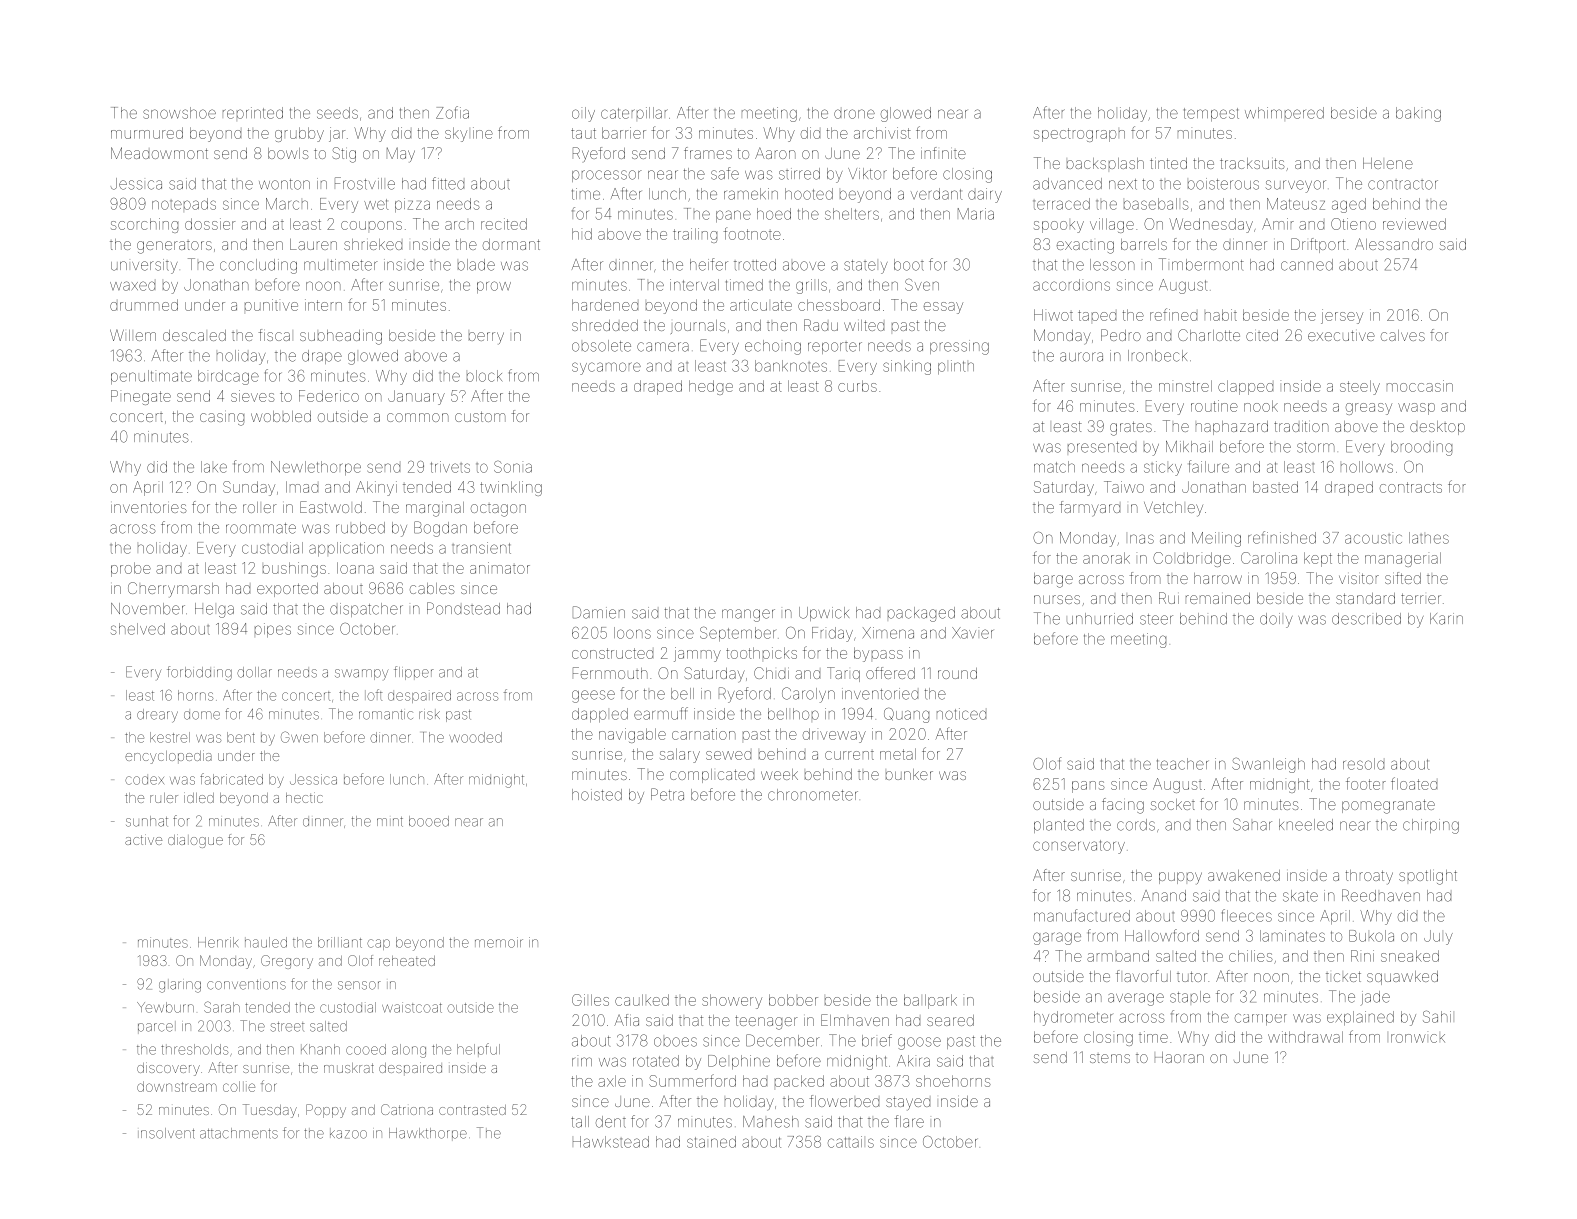  Describe the element at coordinates (498, 510) in the screenshot. I see `octagon` at that location.
